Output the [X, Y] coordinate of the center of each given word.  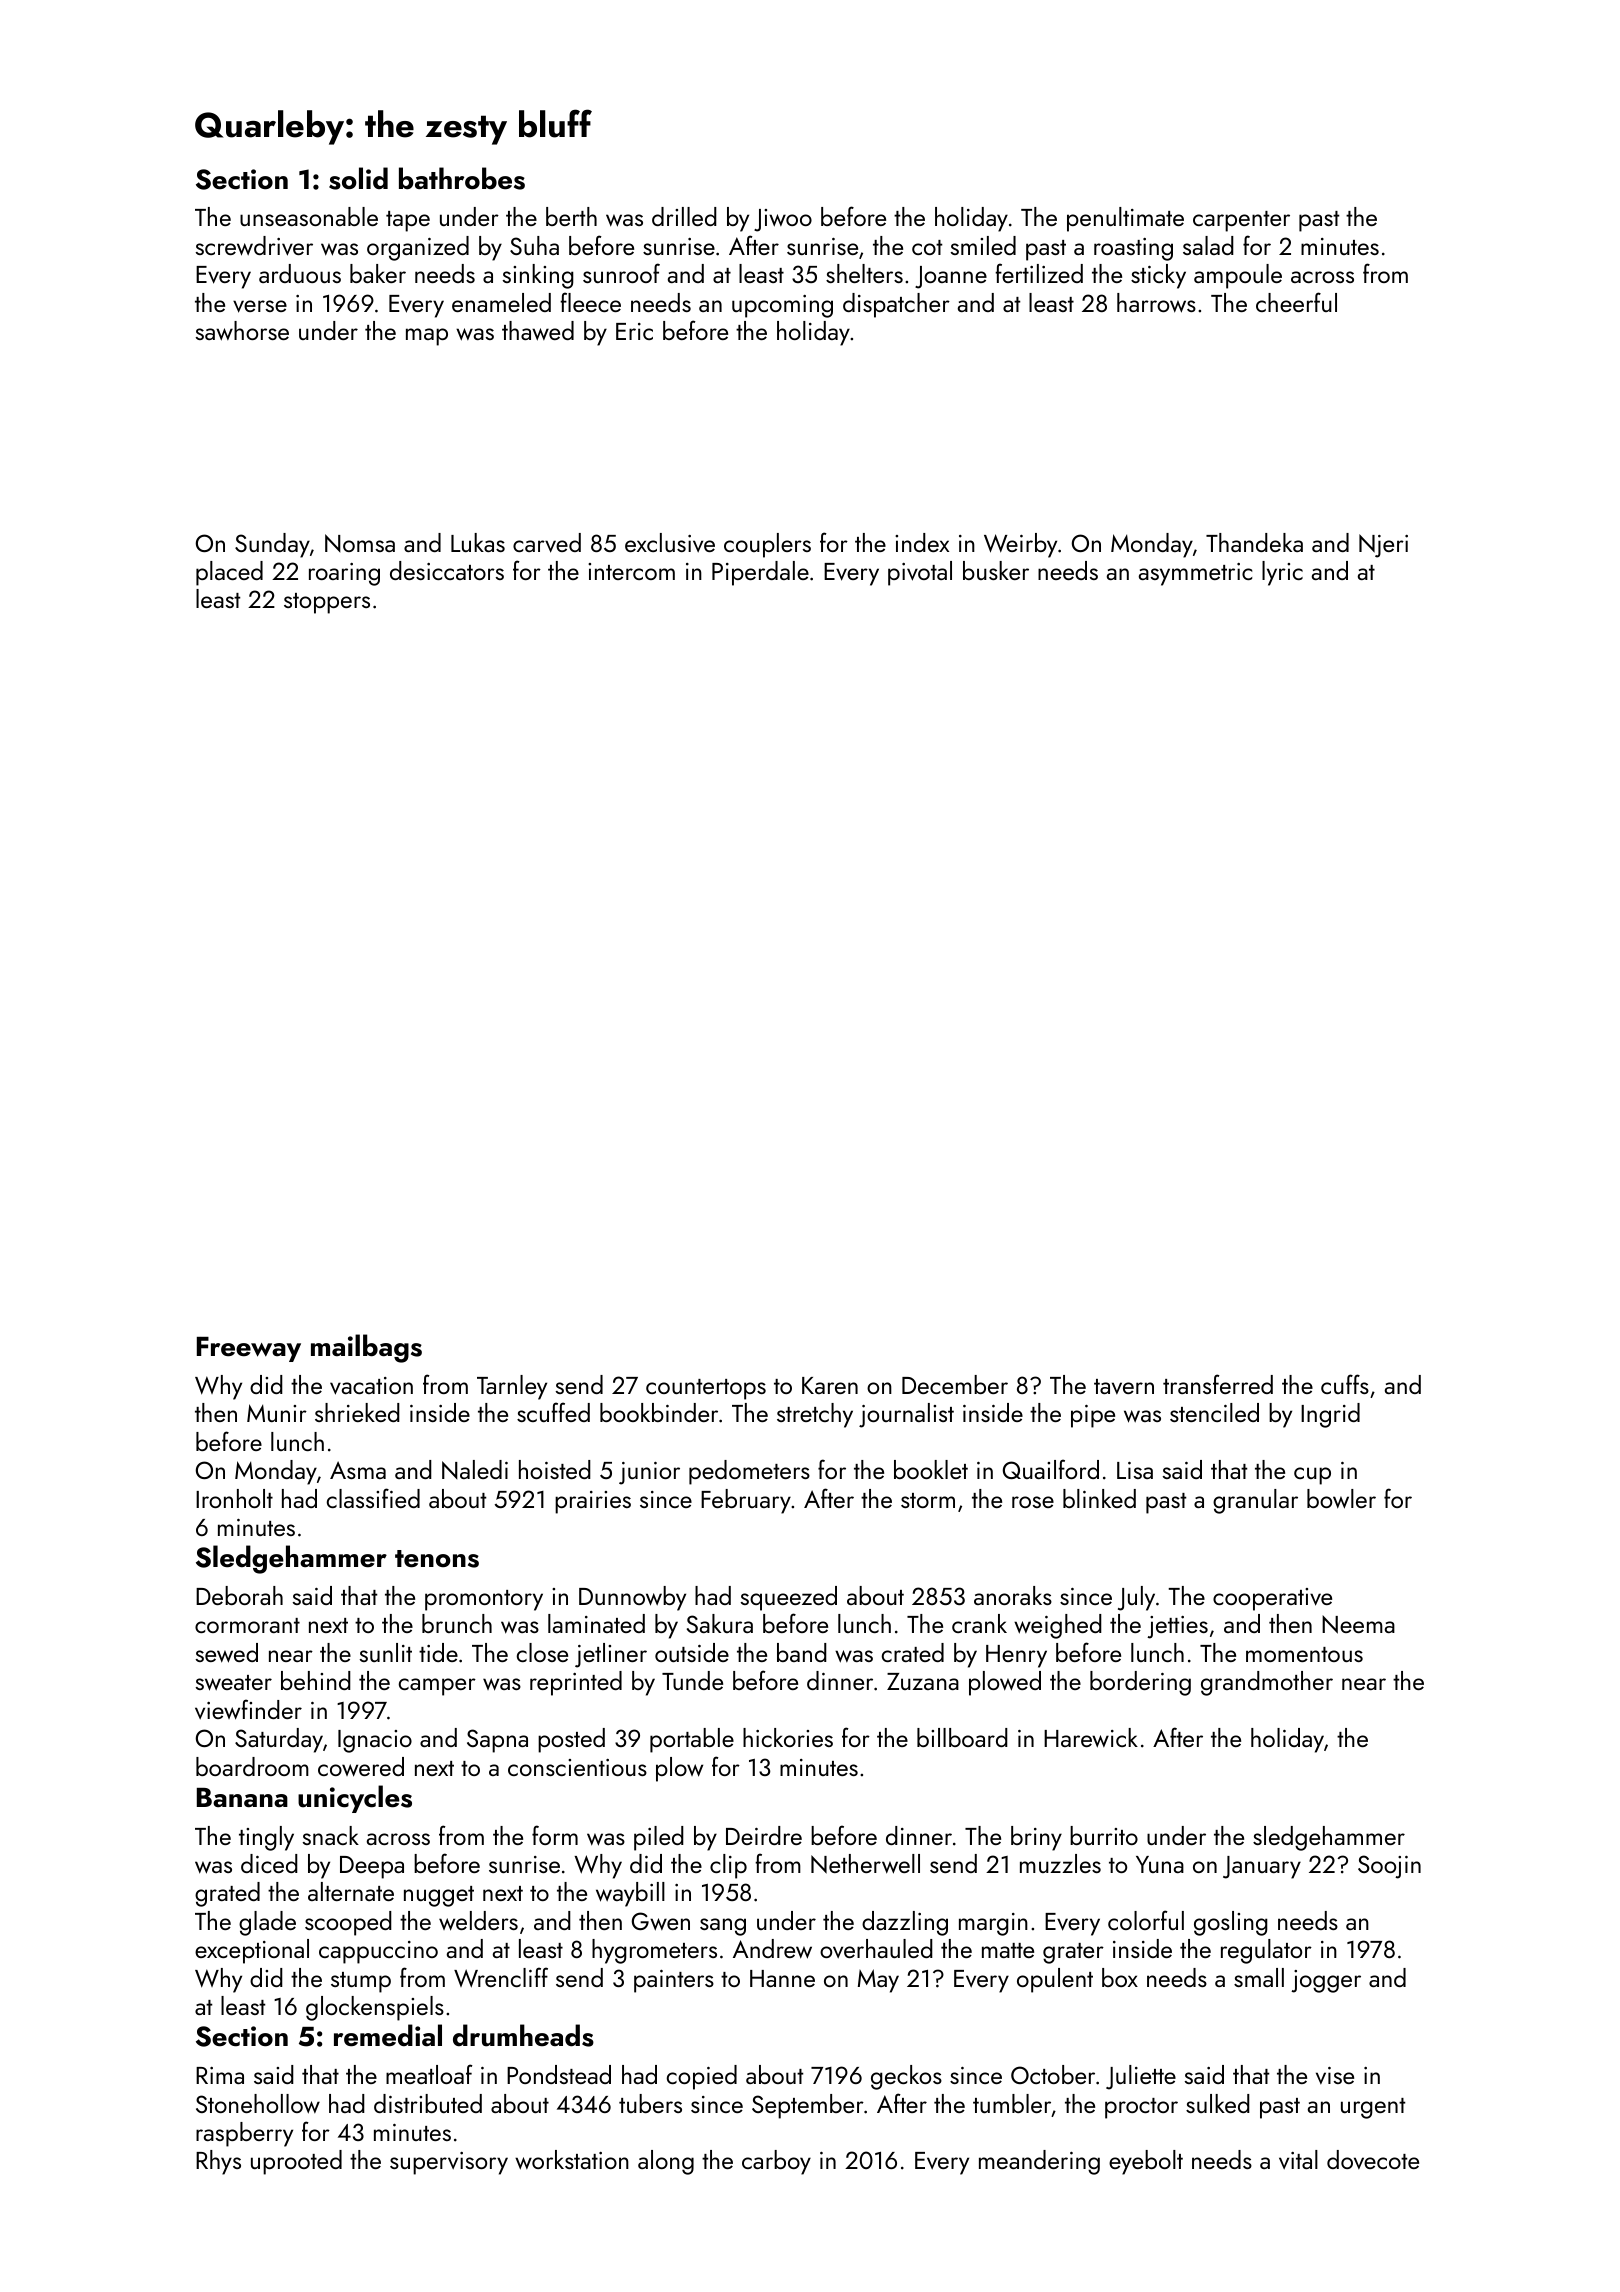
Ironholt [234, 1498]
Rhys [218, 2162]
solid [358, 178]
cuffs [1345, 1384]
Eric [634, 331]
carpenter [1241, 221]
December [955, 1384]
